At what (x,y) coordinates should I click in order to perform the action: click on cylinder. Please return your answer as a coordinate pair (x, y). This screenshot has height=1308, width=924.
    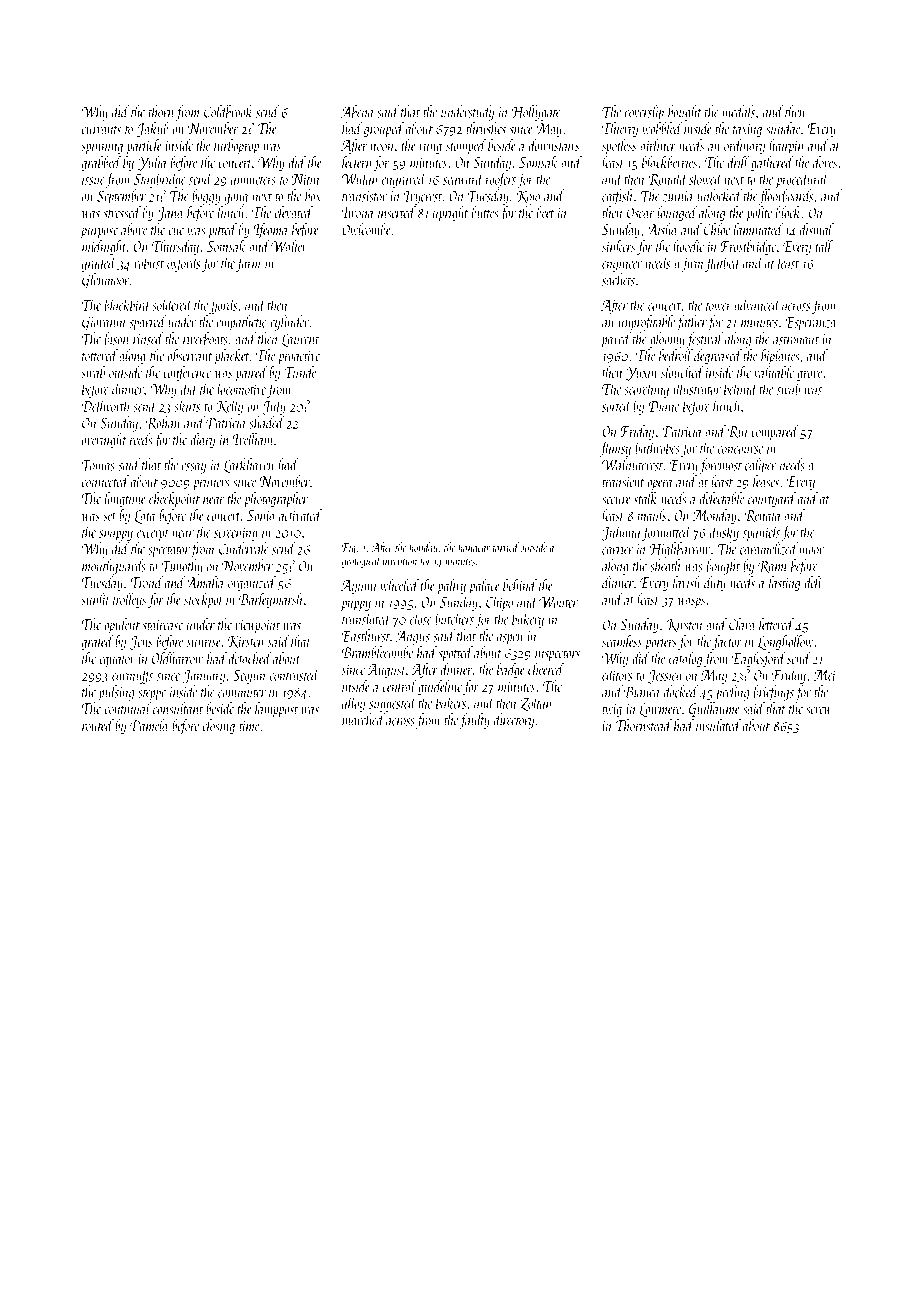
    Looking at the image, I should click on (289, 323).
